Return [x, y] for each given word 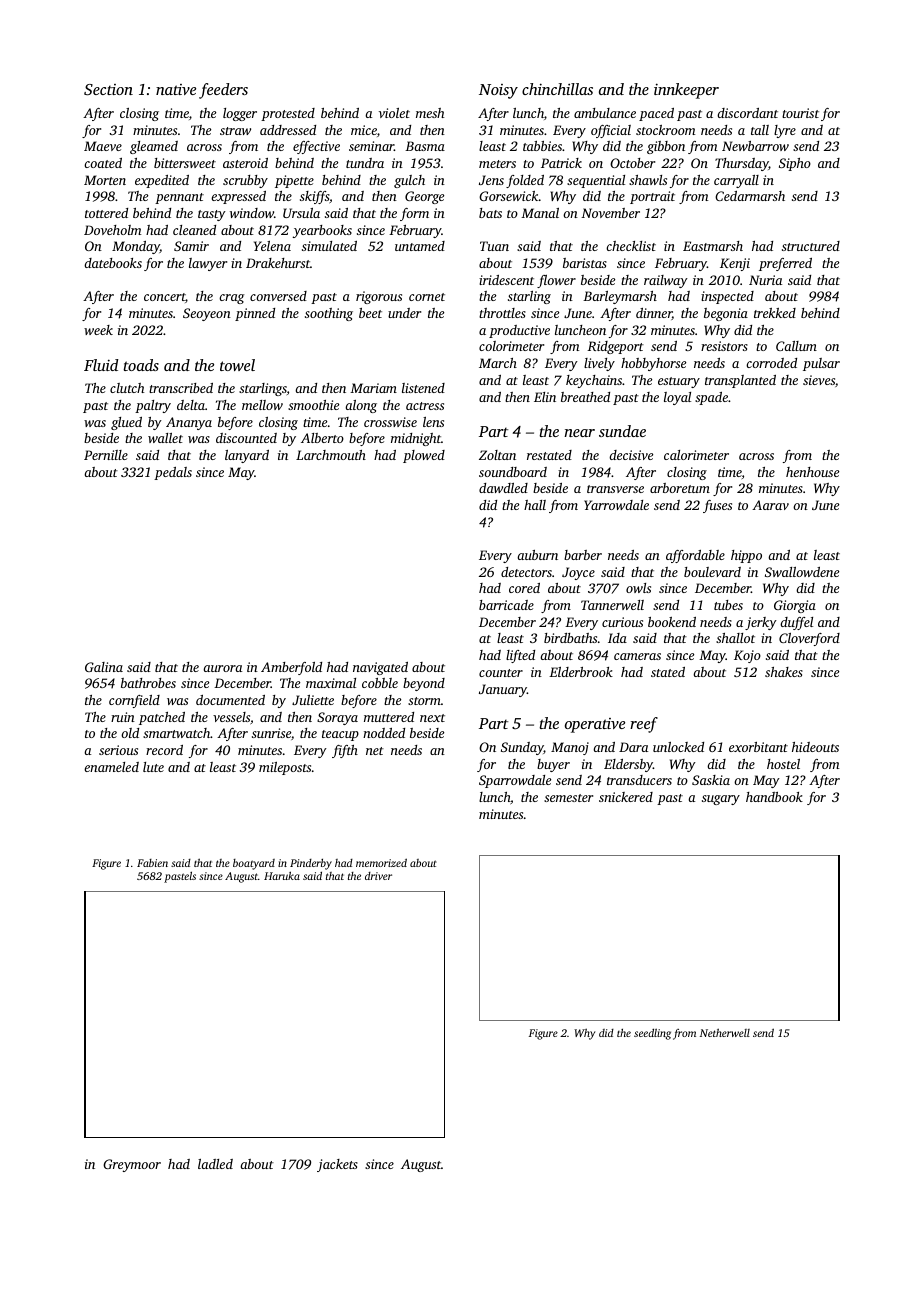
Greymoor [132, 1165]
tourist [800, 113]
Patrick [561, 163]
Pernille [106, 455]
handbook [774, 797]
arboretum [680, 488]
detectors [526, 572]
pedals [173, 473]
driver [378, 876]
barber [583, 555]
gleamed [154, 147]
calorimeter [696, 455]
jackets [337, 1165]
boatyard [254, 864]
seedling [652, 1034]
